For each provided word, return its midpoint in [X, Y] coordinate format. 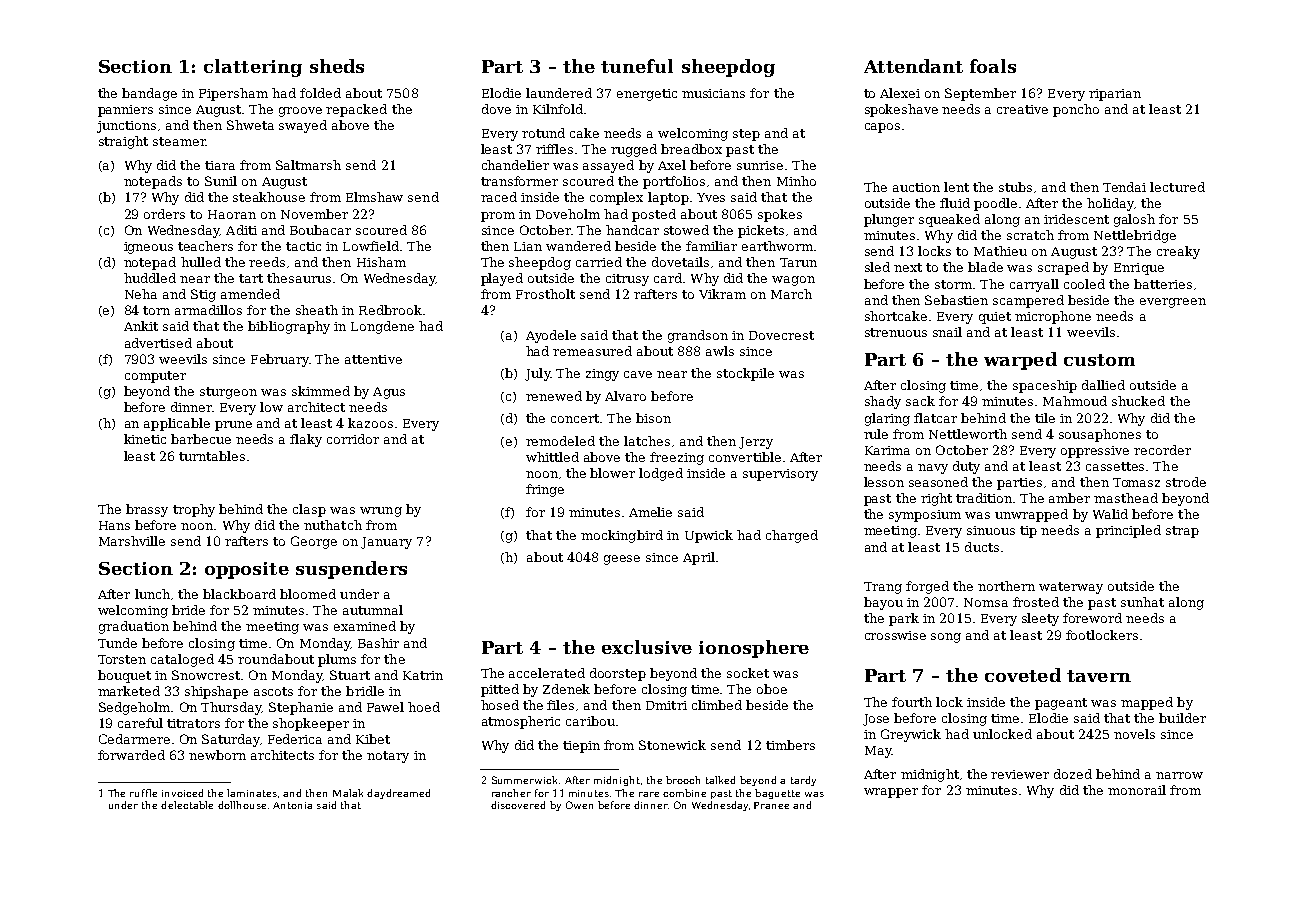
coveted [1023, 675]
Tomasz [1136, 482]
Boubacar [320, 230]
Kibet [373, 739]
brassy [147, 510]
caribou [590, 721]
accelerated [547, 673]
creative [1022, 109]
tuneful [637, 66]
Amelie [650, 512]
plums [337, 660]
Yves [711, 197]
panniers [125, 111]
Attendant [913, 66]
